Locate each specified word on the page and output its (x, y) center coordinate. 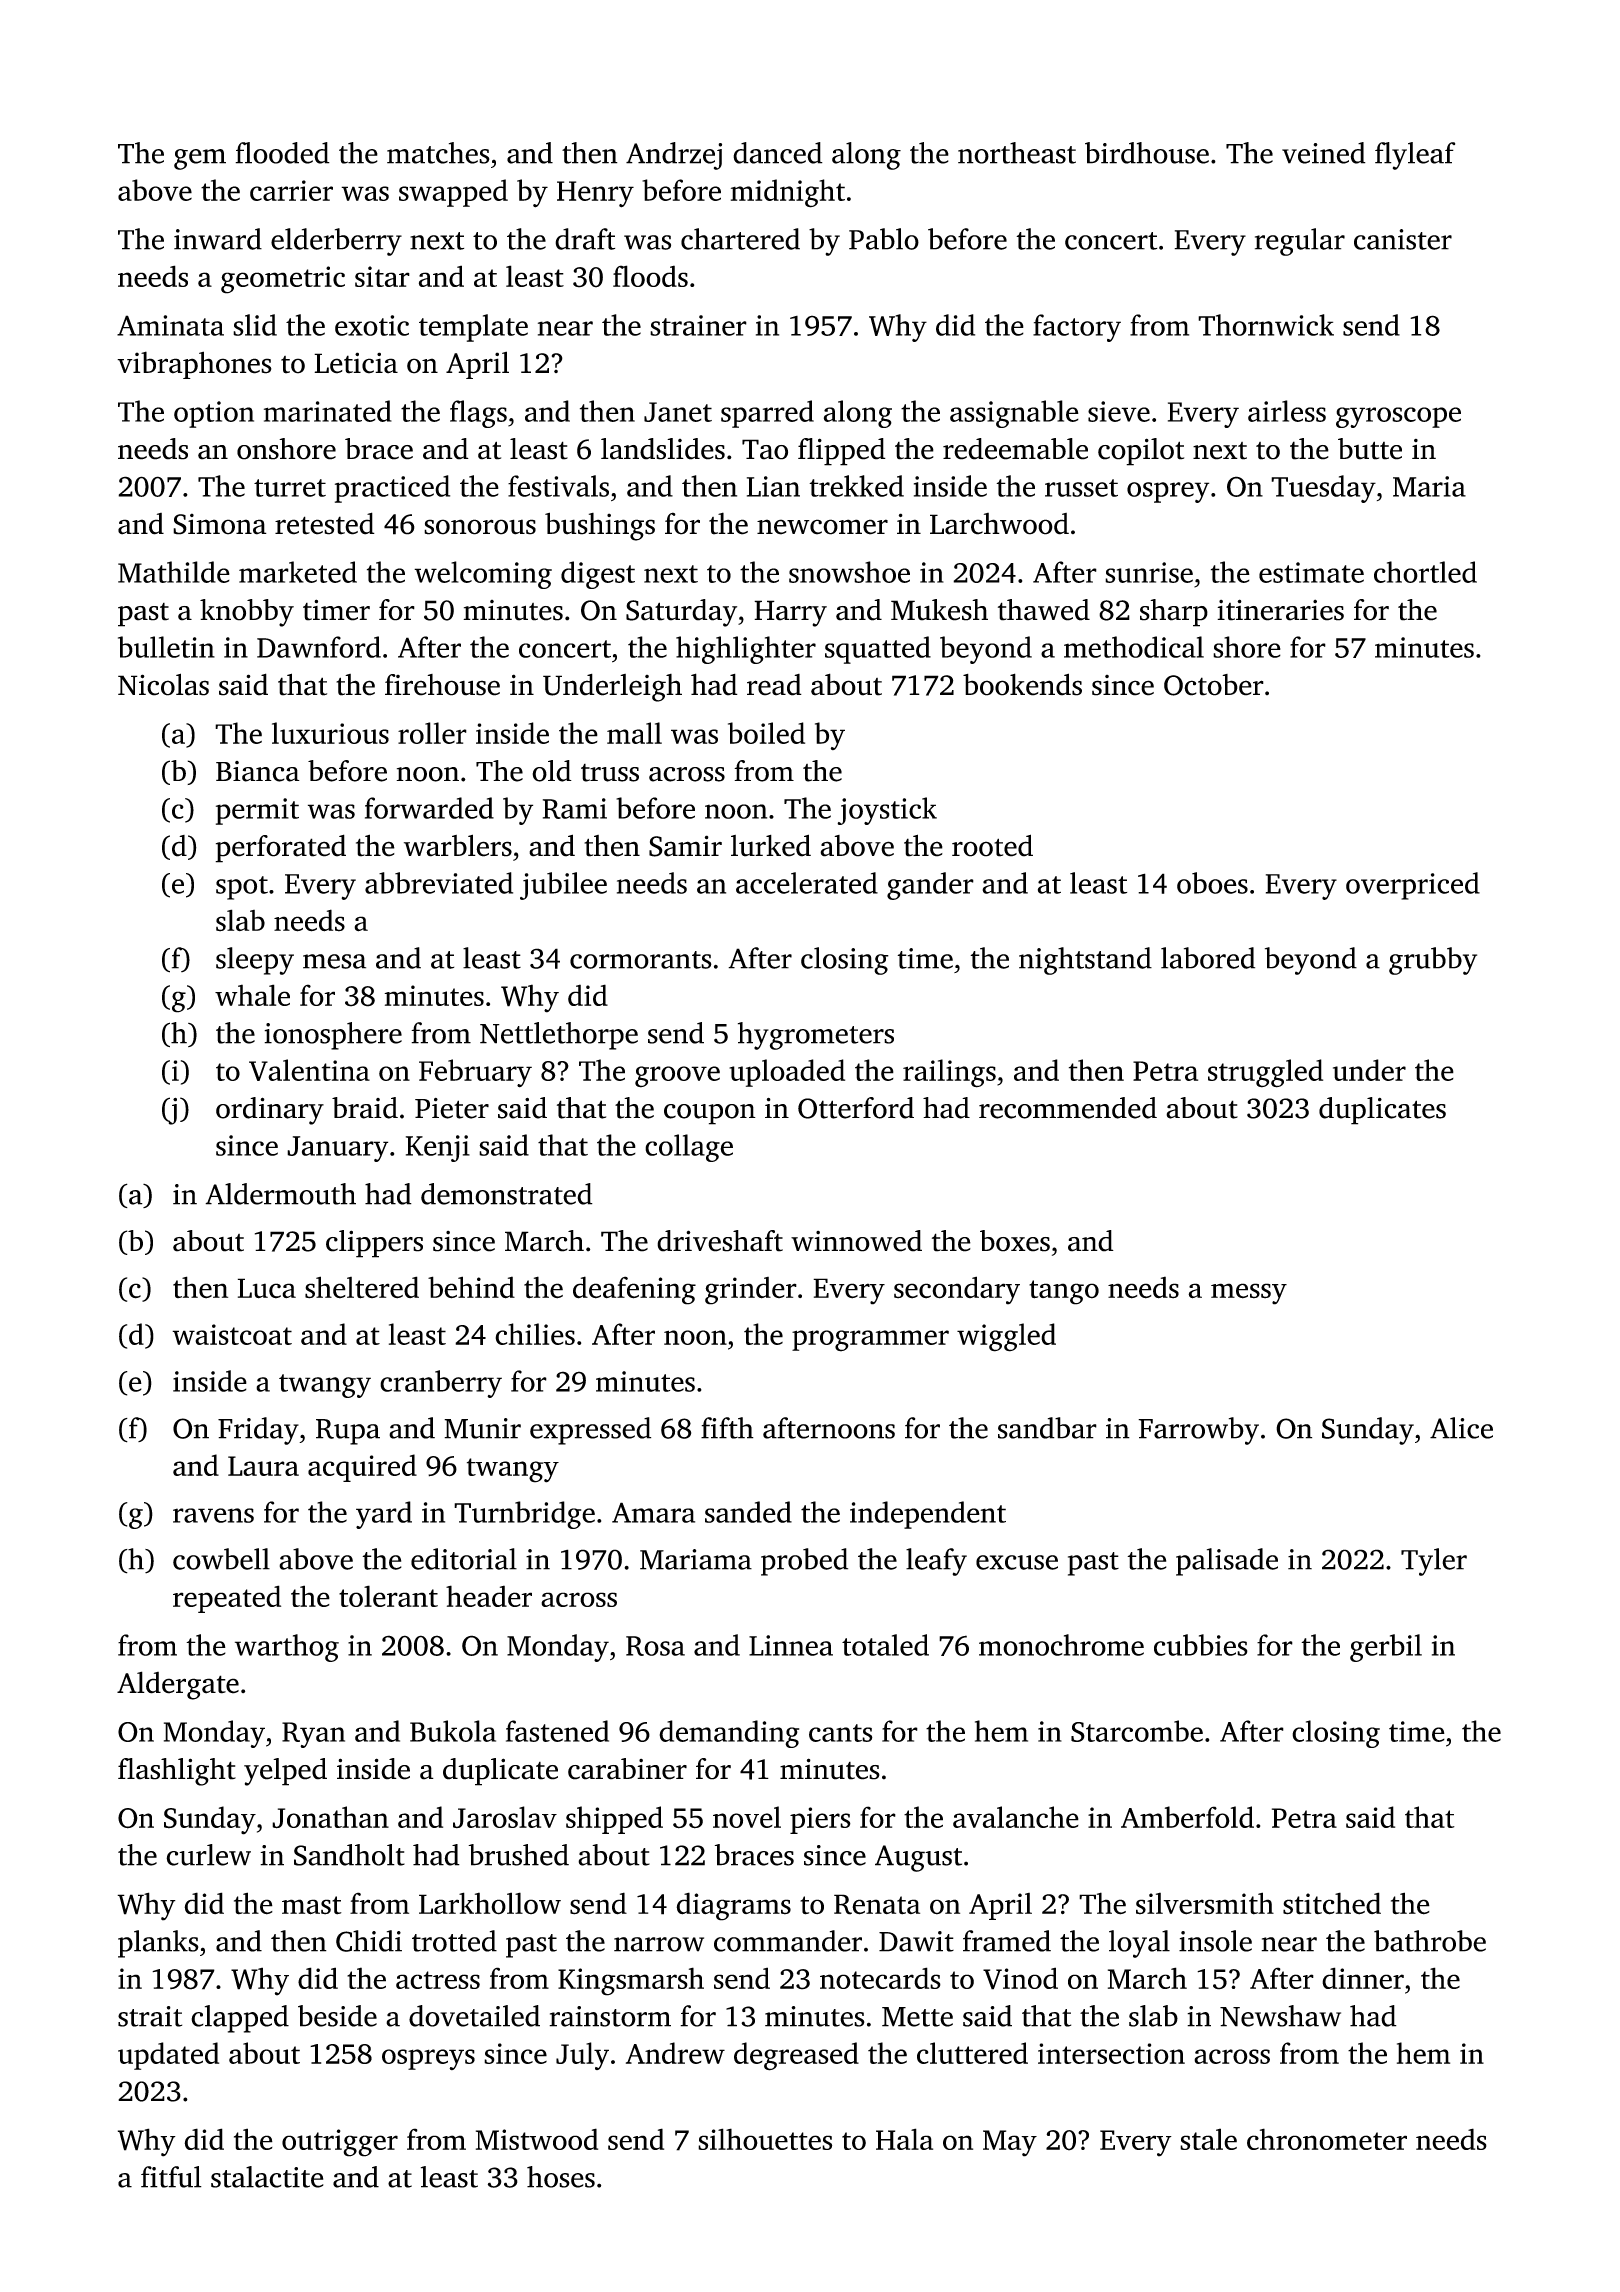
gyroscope (1398, 417)
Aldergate (178, 1685)
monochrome (1061, 1645)
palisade (1227, 1562)
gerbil (1386, 1648)
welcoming (483, 575)
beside (337, 2016)
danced (778, 153)
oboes (1212, 883)
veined (1324, 153)
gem (200, 159)
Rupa (348, 1432)
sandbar (1047, 1428)
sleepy (255, 961)
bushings (600, 526)
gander (930, 886)
